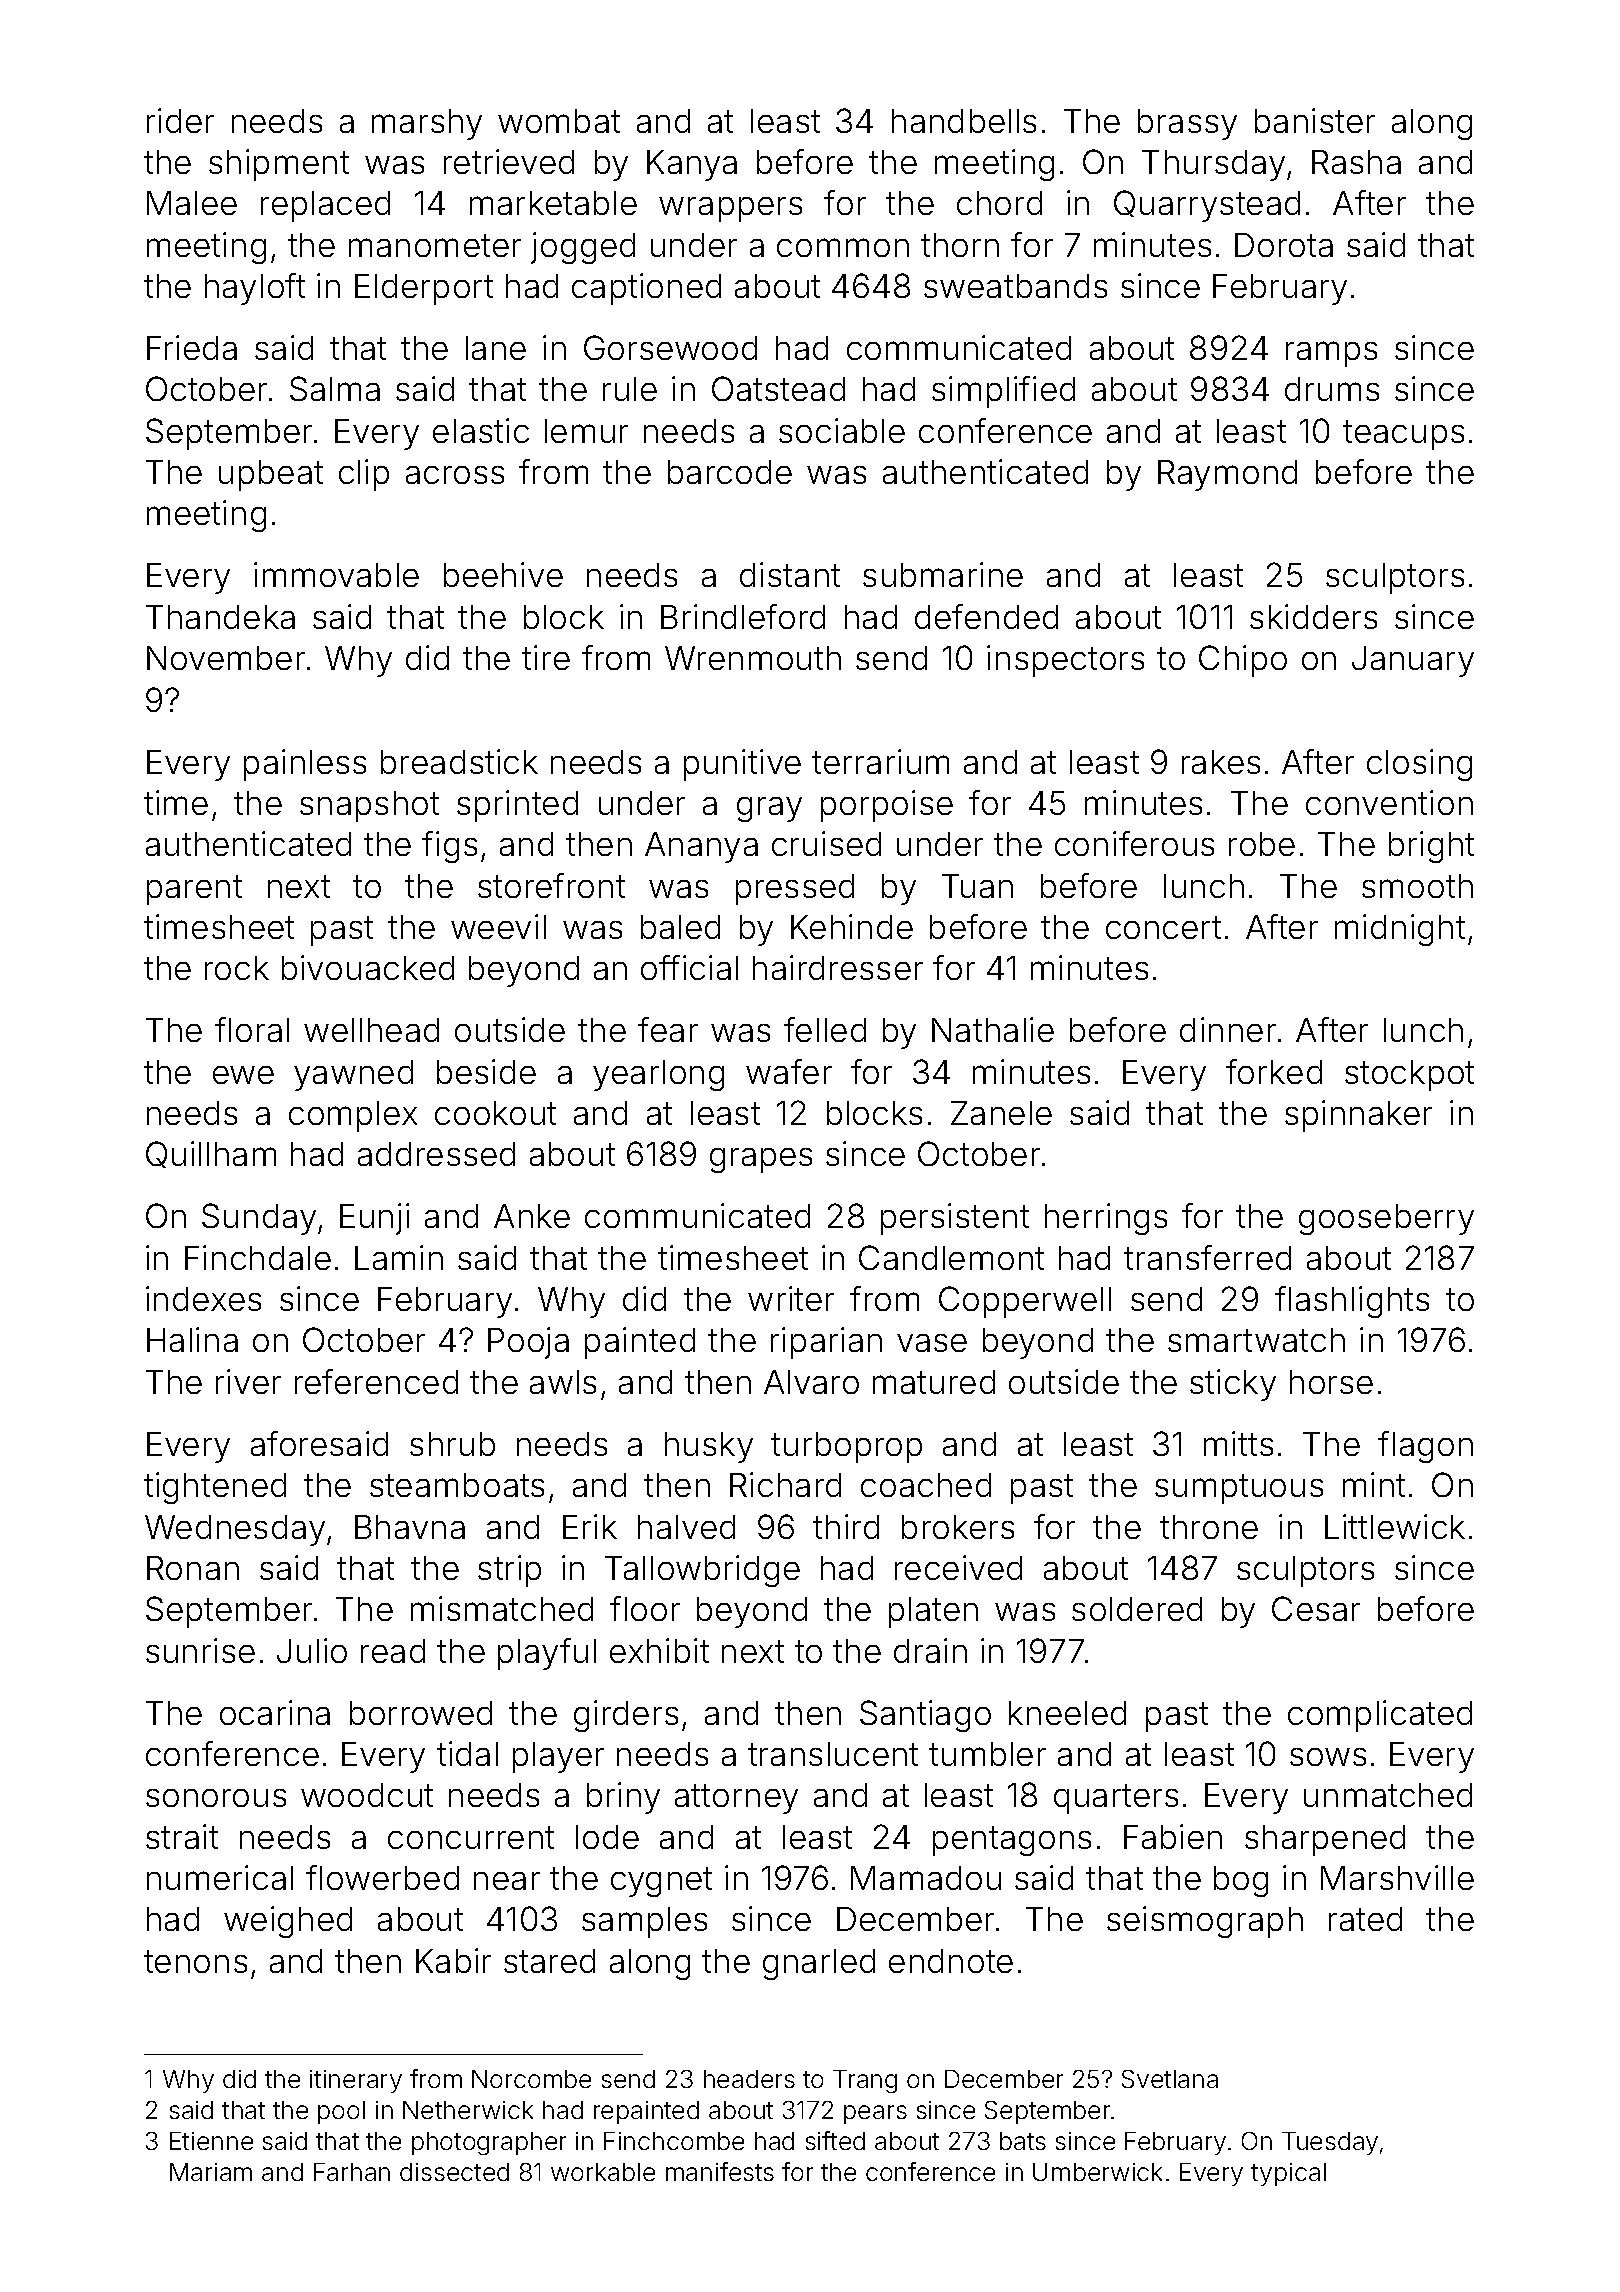  Describe the element at coordinates (211, 2172) in the screenshot. I see `Mariam` at that location.
